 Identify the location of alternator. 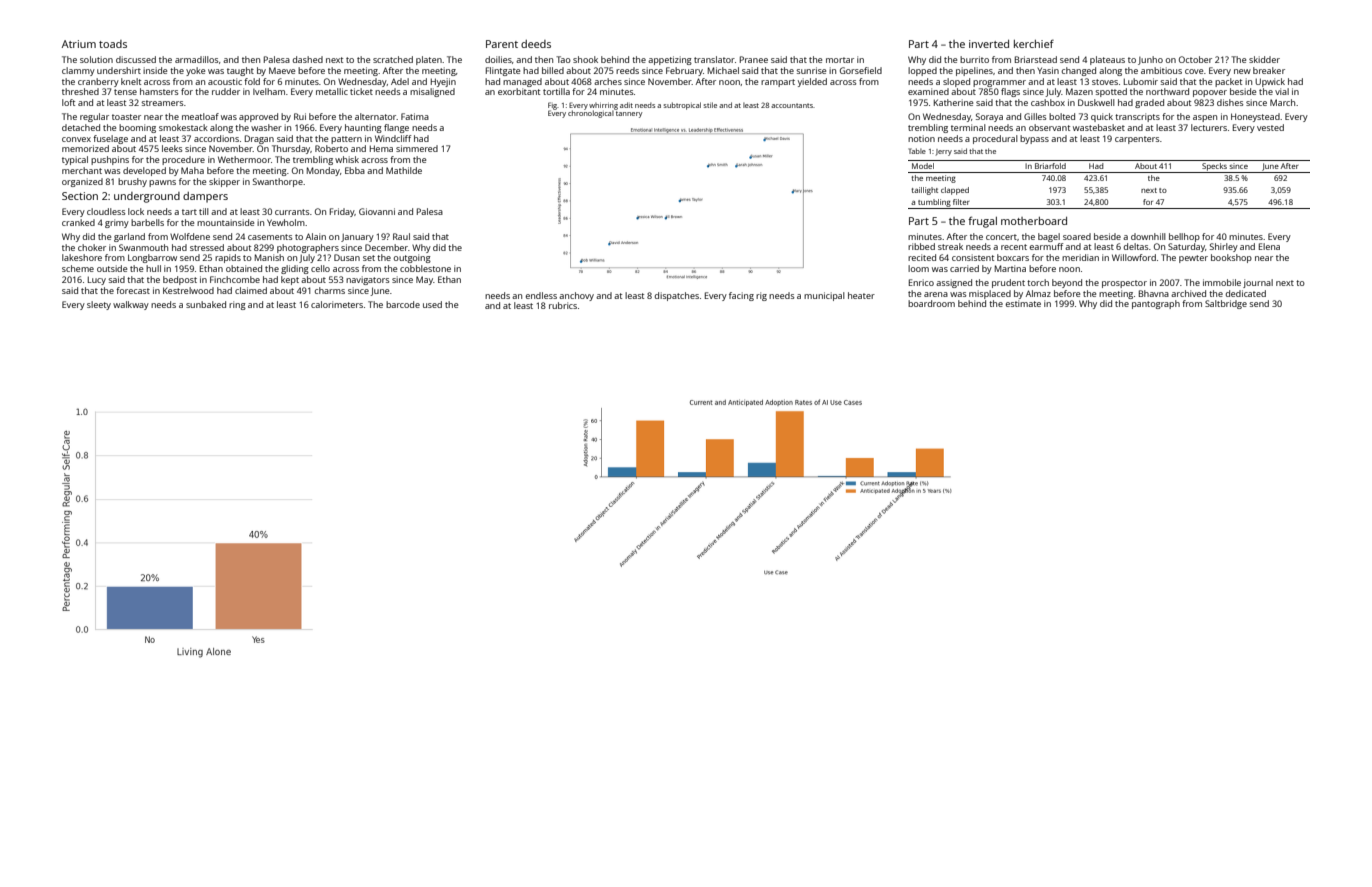
(376, 116).
